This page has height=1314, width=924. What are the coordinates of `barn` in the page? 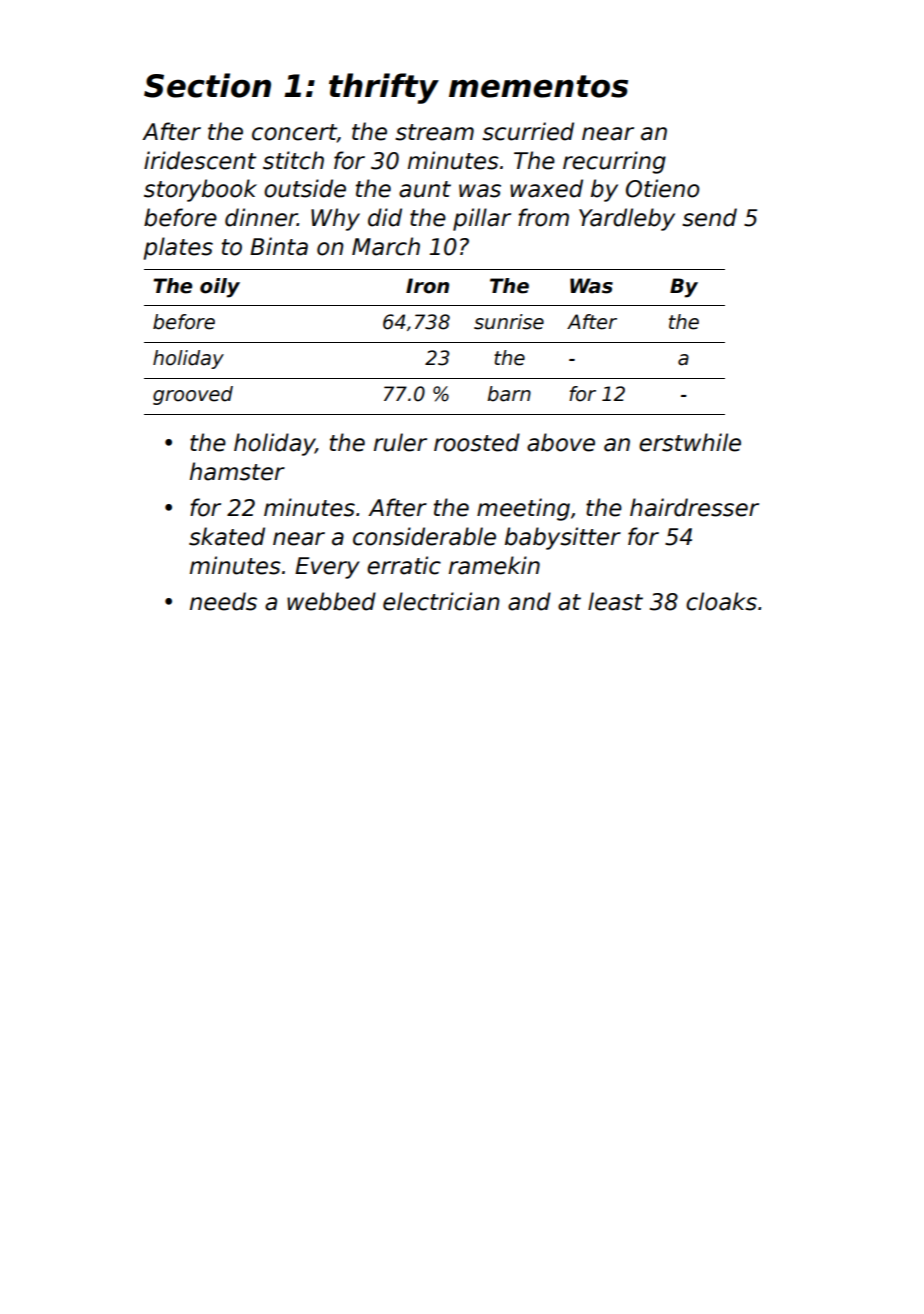 It's located at (509, 394).
